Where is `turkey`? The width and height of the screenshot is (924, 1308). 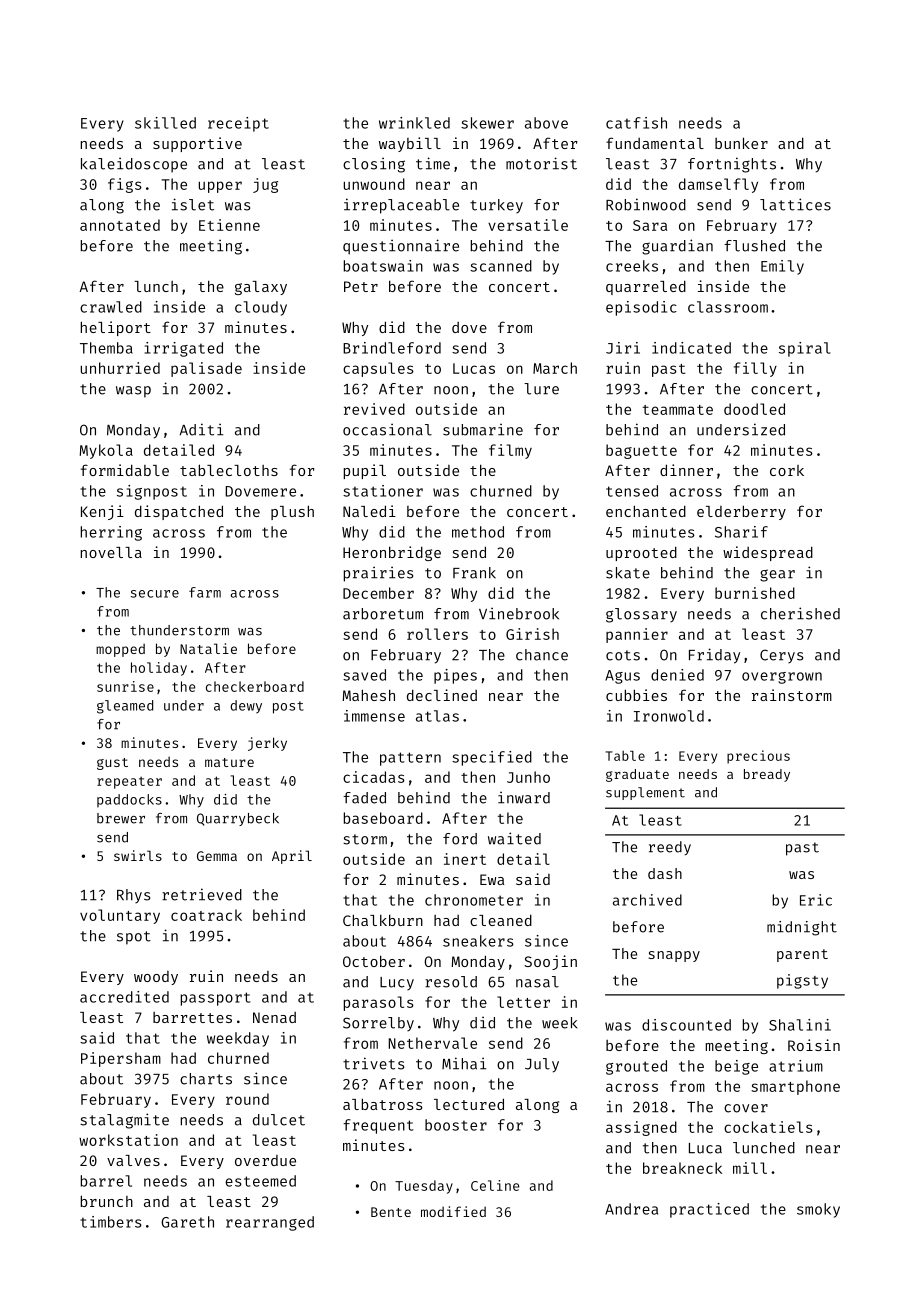
turkey is located at coordinates (496, 206).
